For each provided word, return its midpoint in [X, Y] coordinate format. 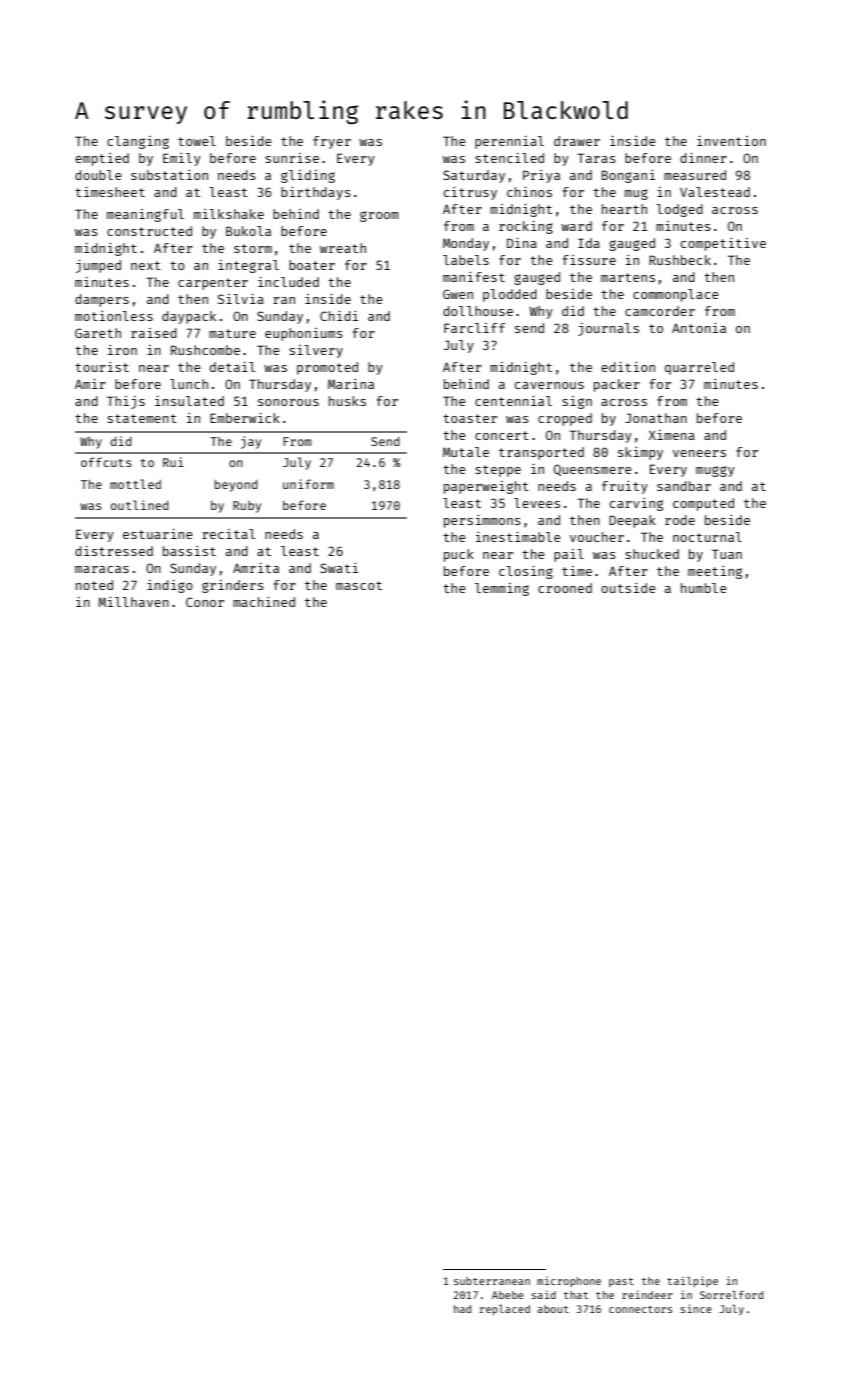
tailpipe [692, 1281]
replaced [505, 1310]
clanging [138, 142]
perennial [509, 142]
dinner [703, 158]
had [462, 1309]
